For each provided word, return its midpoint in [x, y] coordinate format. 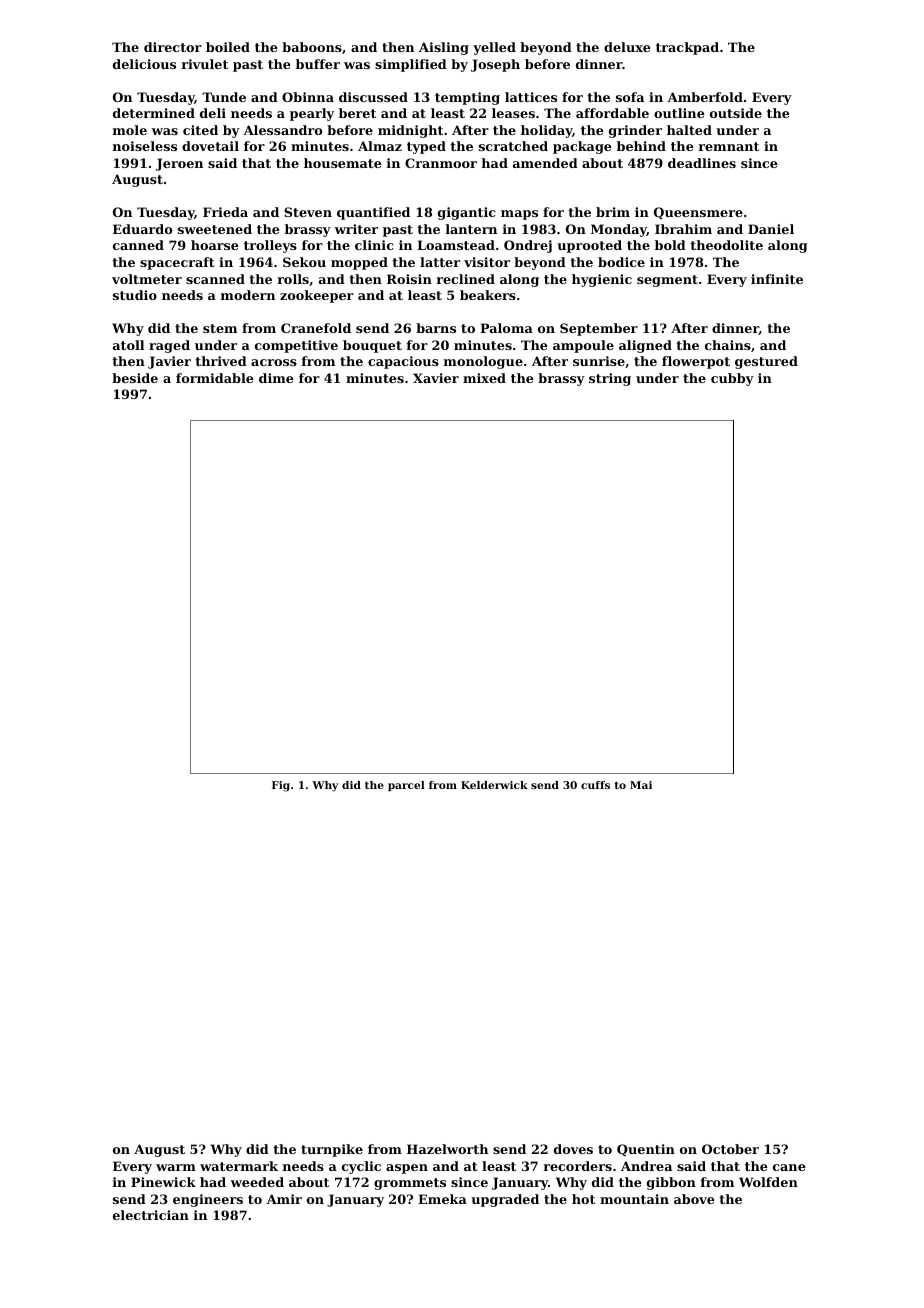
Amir [284, 1199]
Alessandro [282, 130]
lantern [471, 229]
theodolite [726, 245]
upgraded [505, 1200]
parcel [406, 786]
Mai [641, 785]
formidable [214, 378]
